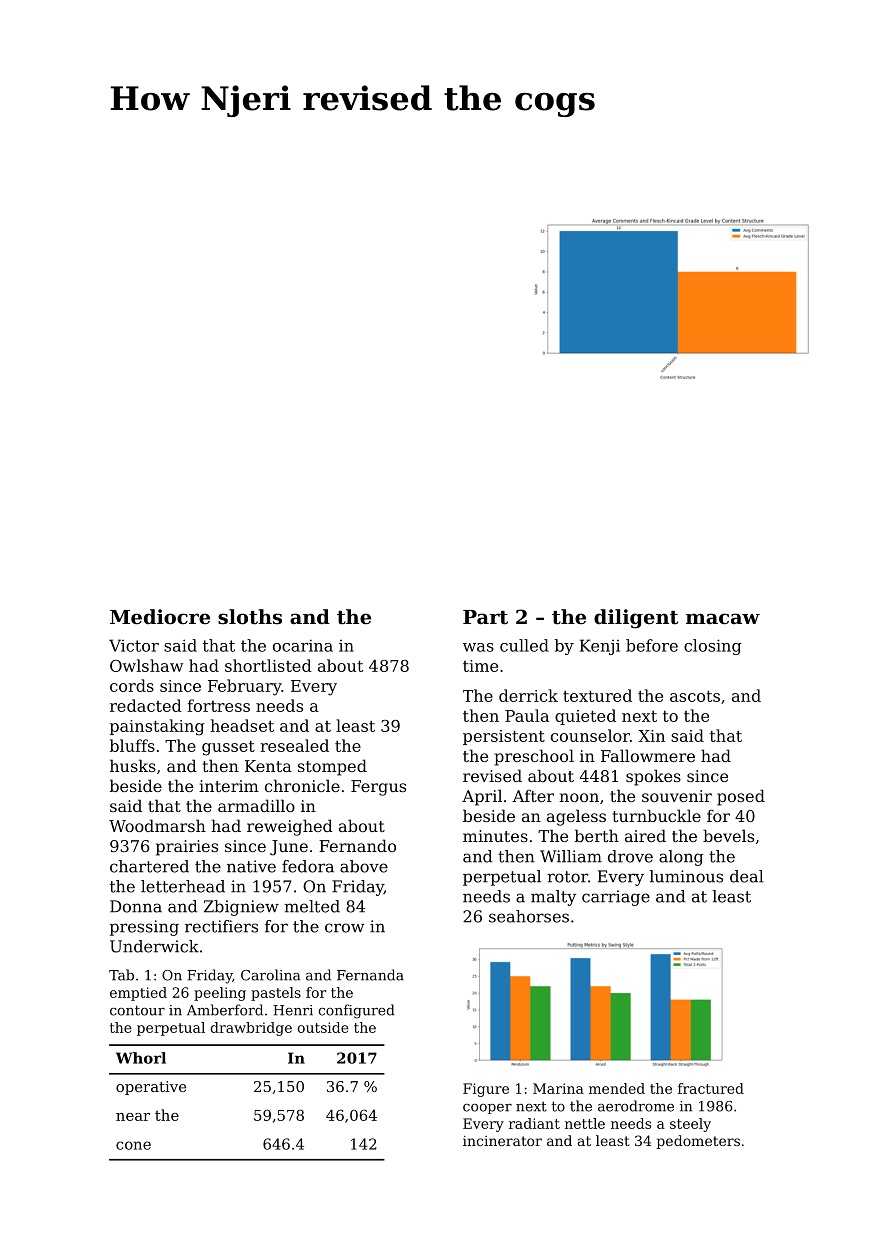  What do you see at coordinates (567, 877) in the document?
I see `rotor` at bounding box center [567, 877].
